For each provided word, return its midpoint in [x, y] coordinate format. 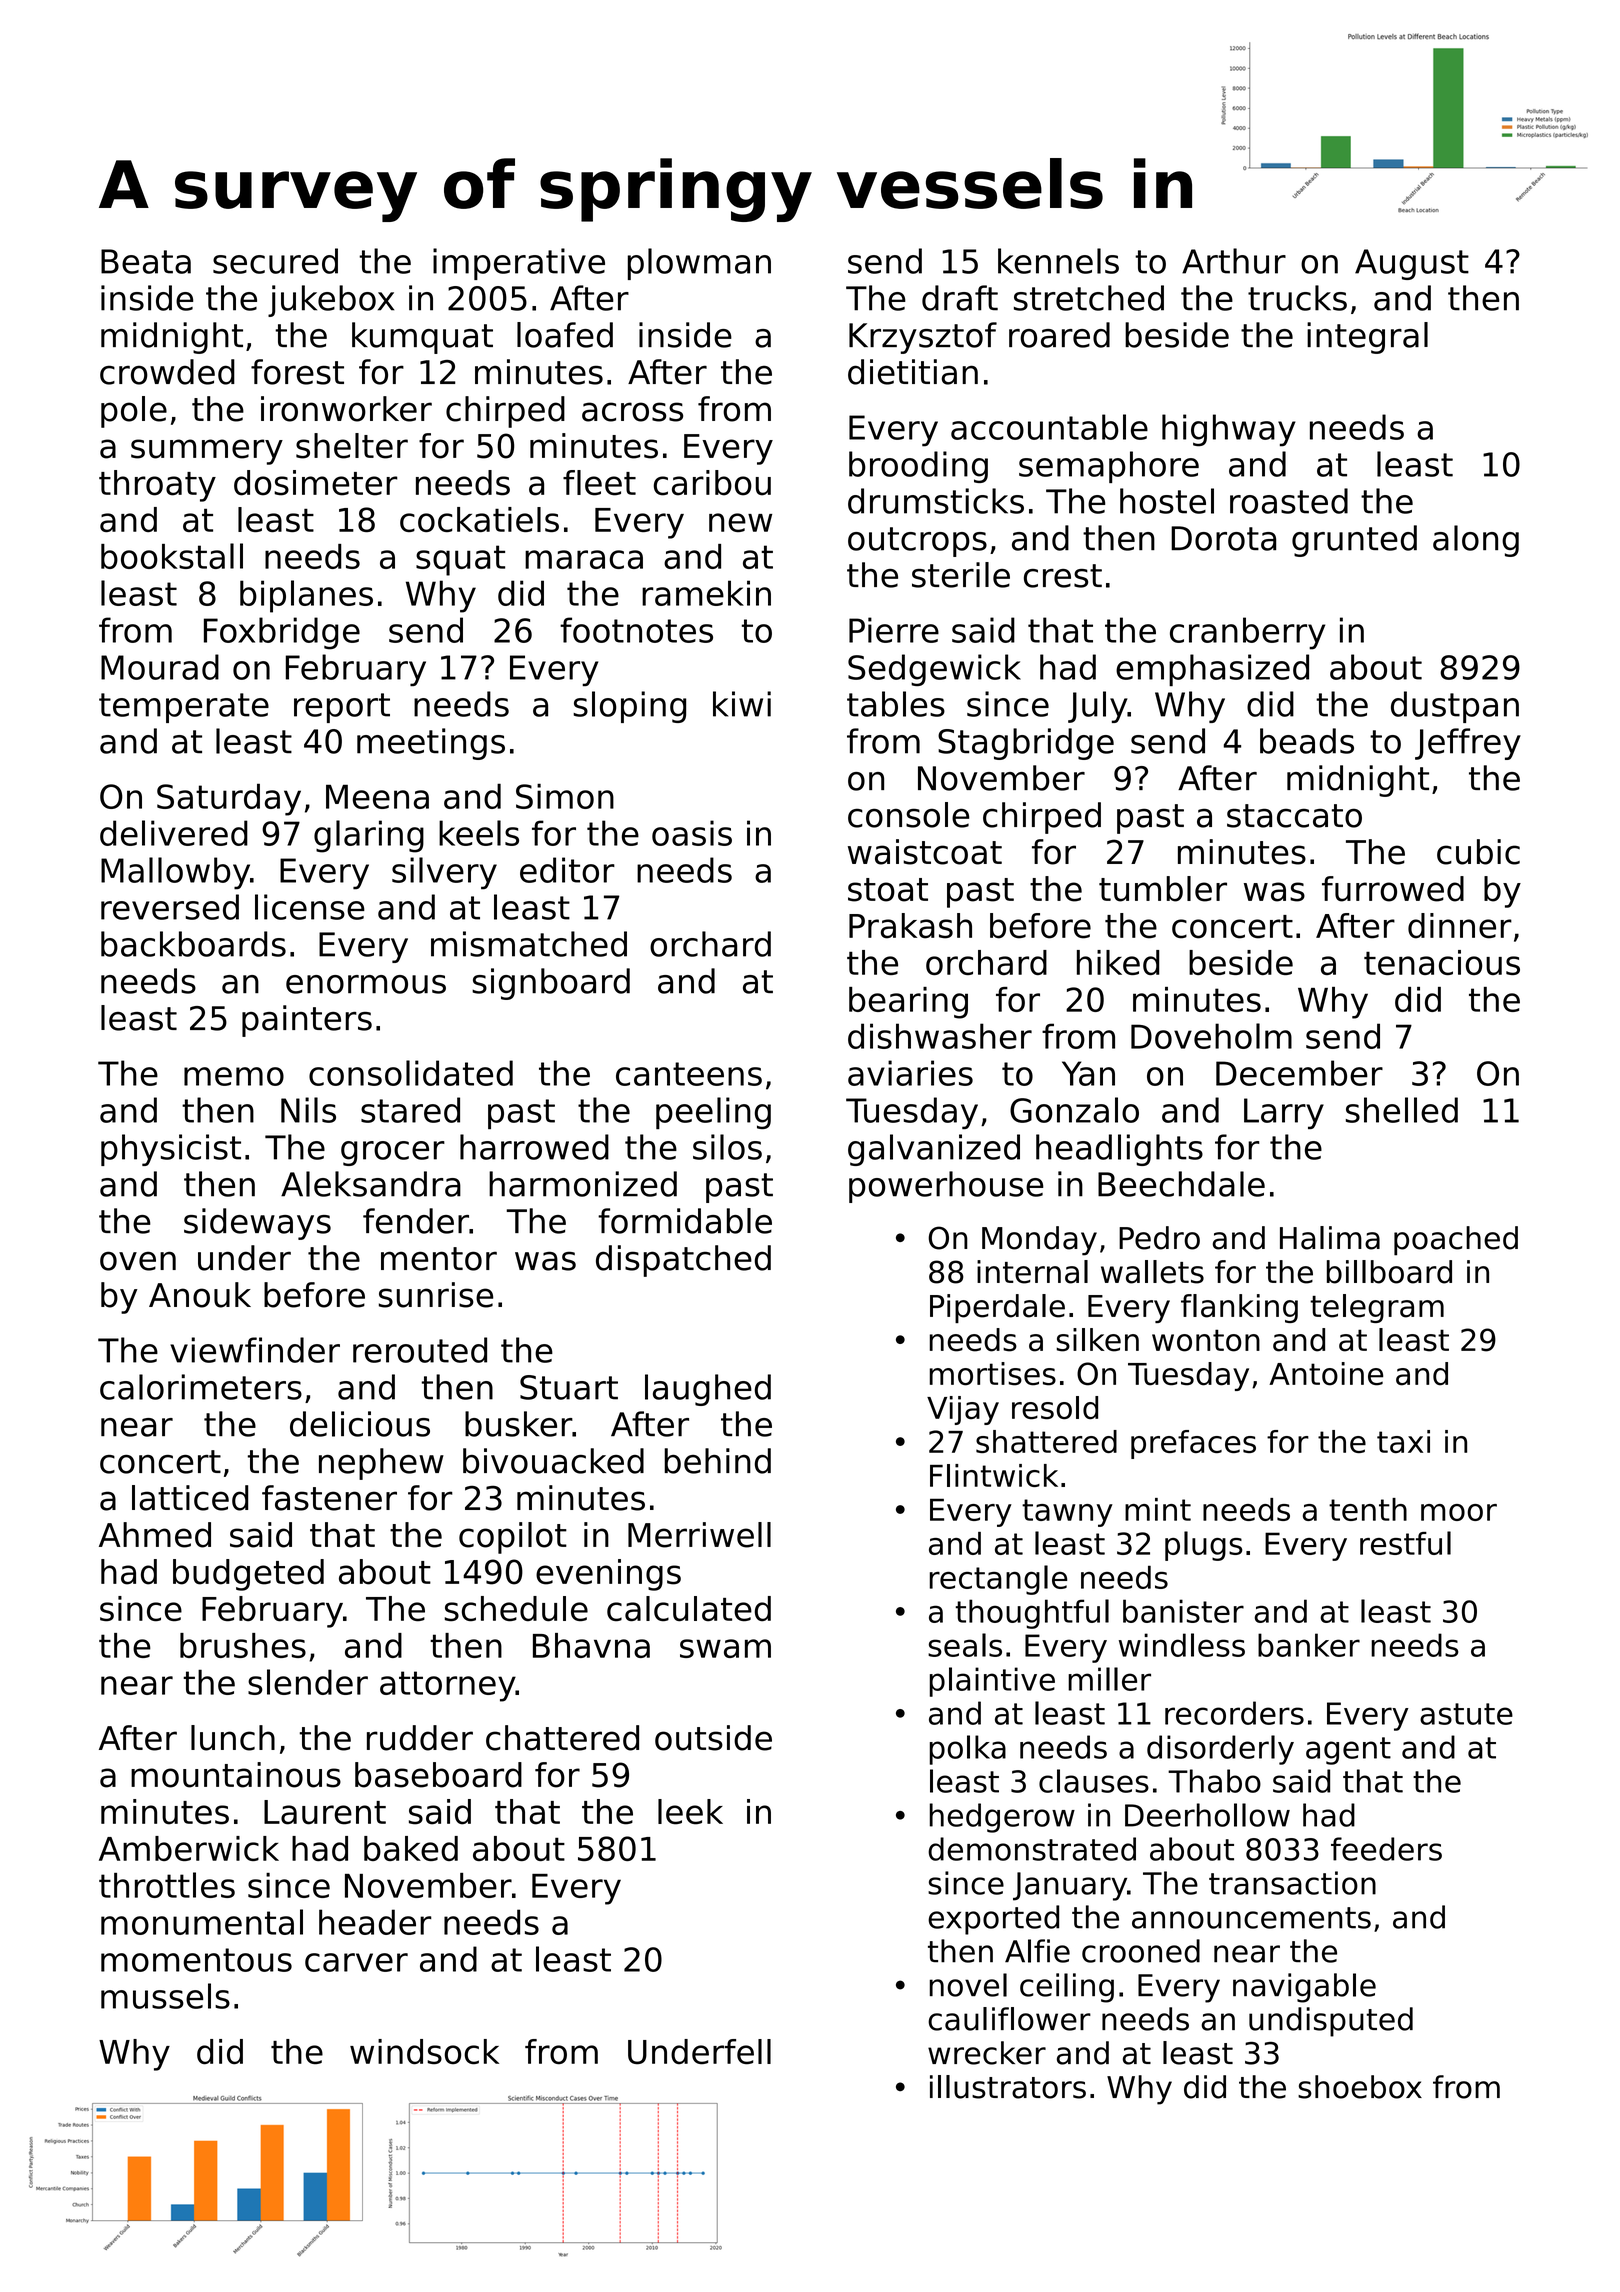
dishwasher [940, 1036]
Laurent [325, 1812]
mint [1158, 1509]
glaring [369, 836]
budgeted [248, 1575]
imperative [519, 264]
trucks [1297, 298]
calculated [689, 1609]
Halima [1330, 1238]
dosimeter [316, 483]
